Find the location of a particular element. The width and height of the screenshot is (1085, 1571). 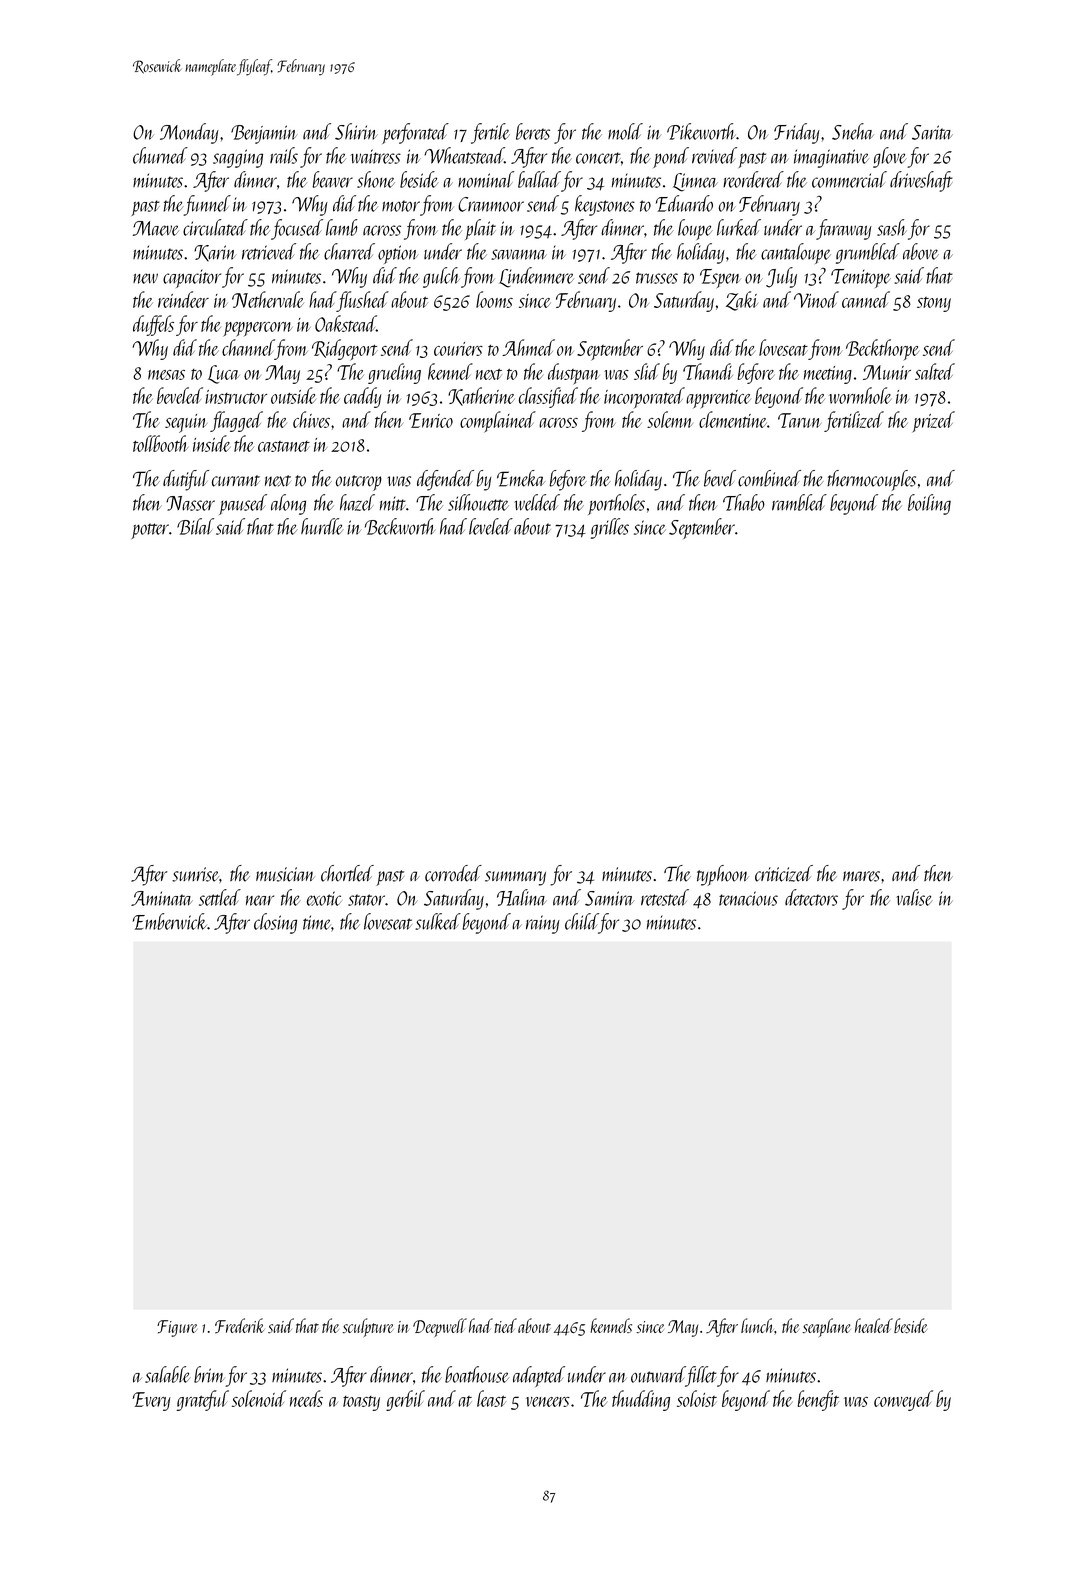

lunch is located at coordinates (758, 1325).
